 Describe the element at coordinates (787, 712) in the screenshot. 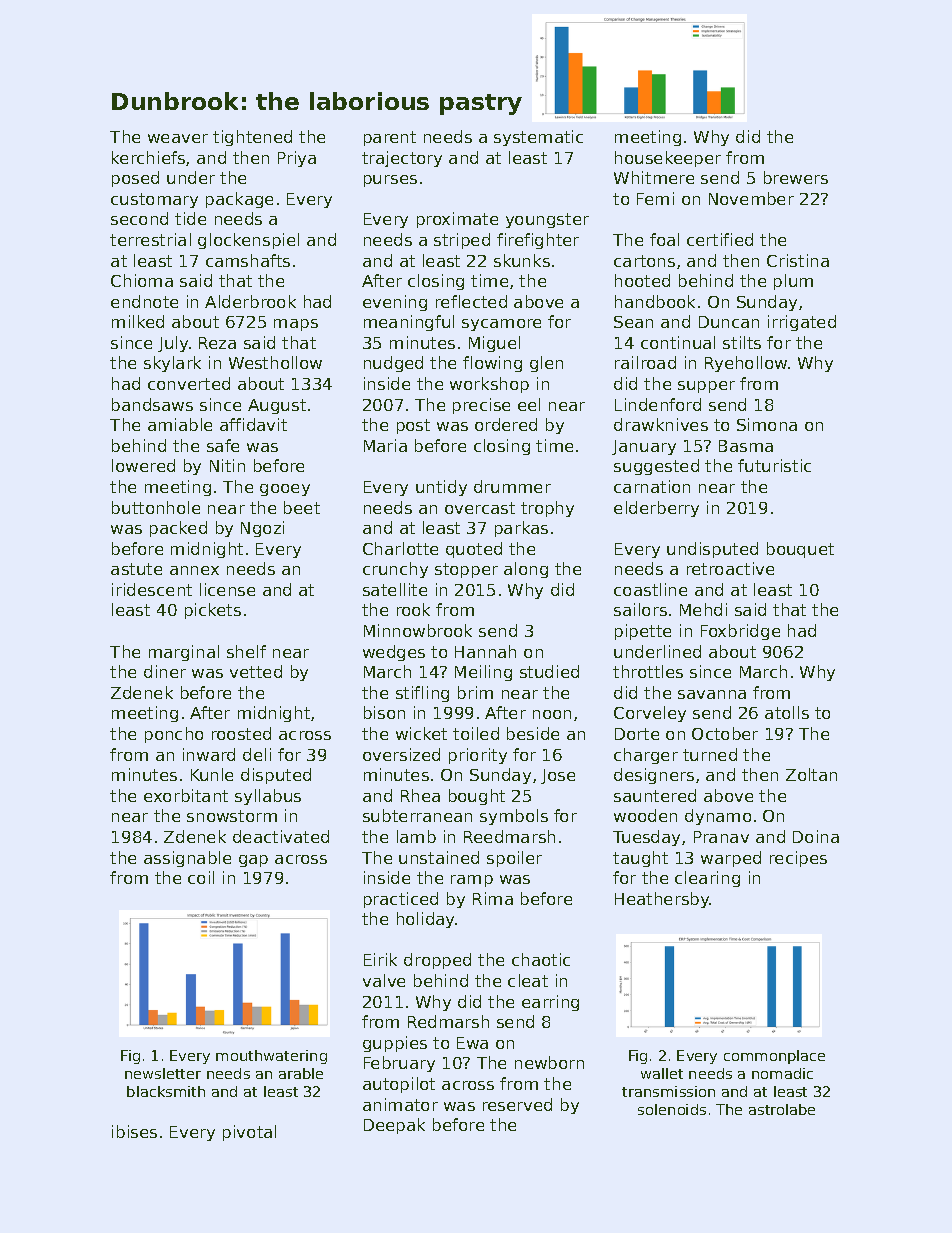

I see `atolls` at that location.
